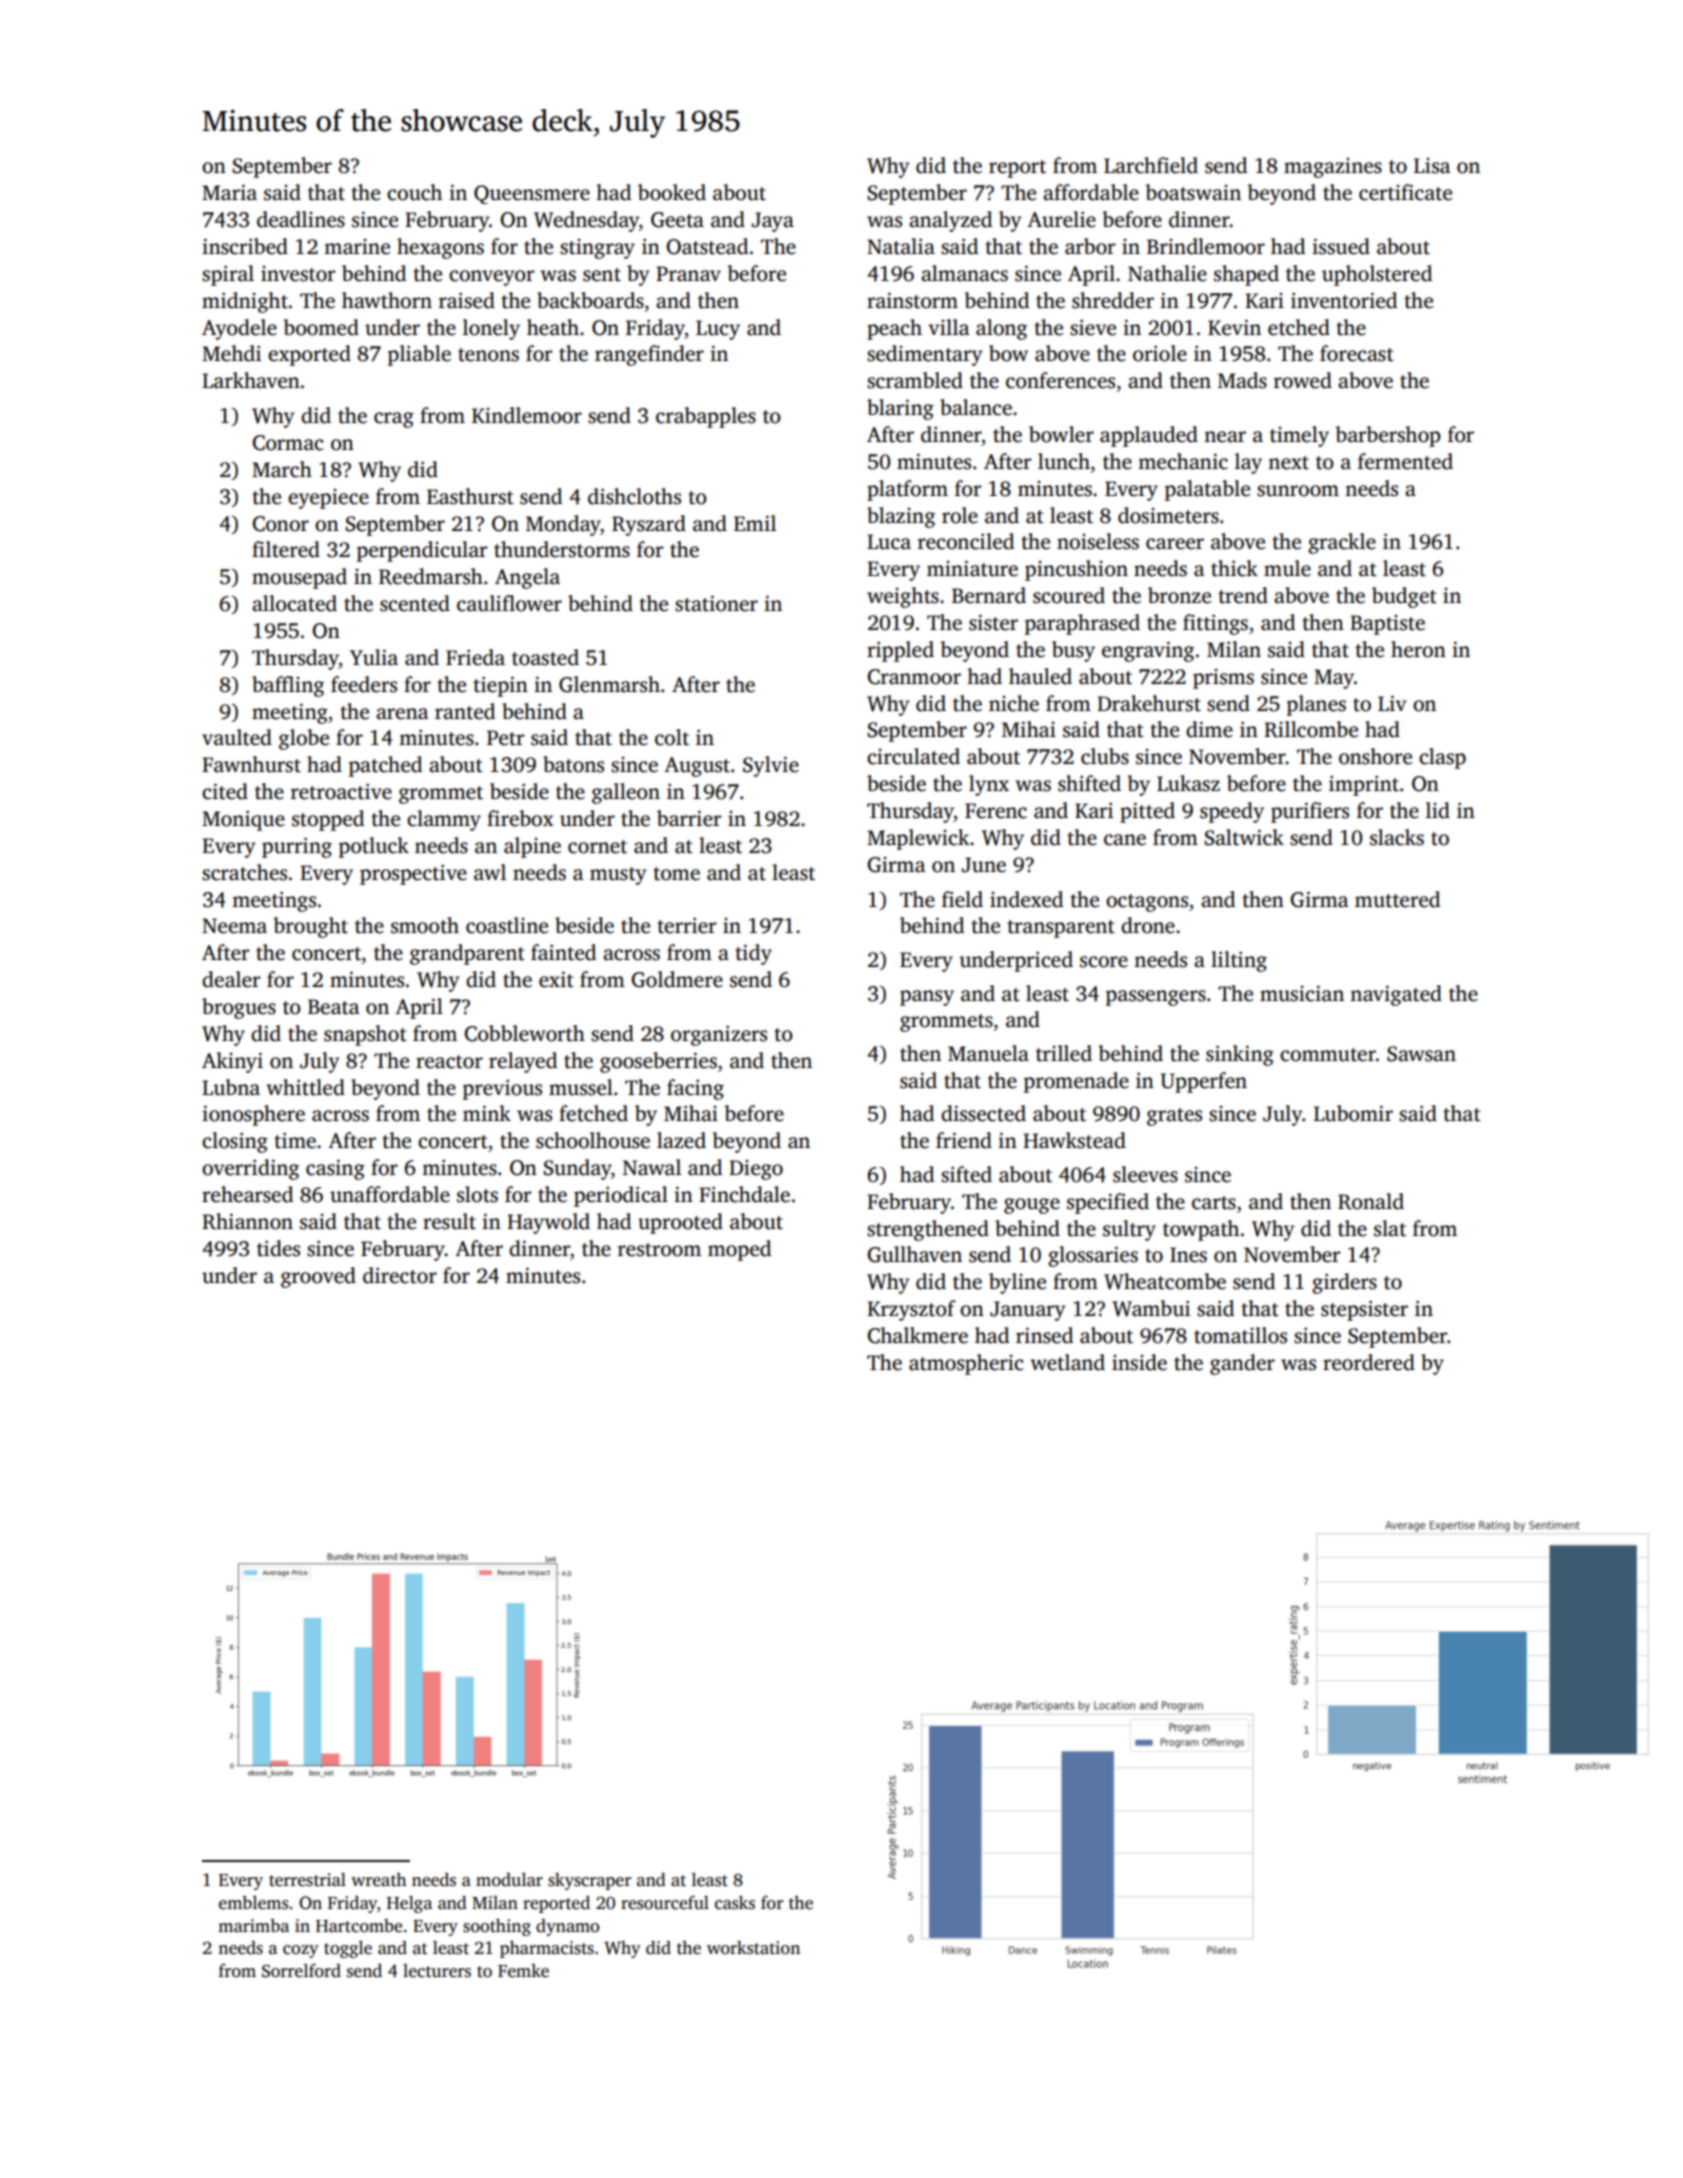 Image resolution: width=1683 pixels, height=2178 pixels. What do you see at coordinates (677, 220) in the screenshot?
I see `Geeta` at bounding box center [677, 220].
